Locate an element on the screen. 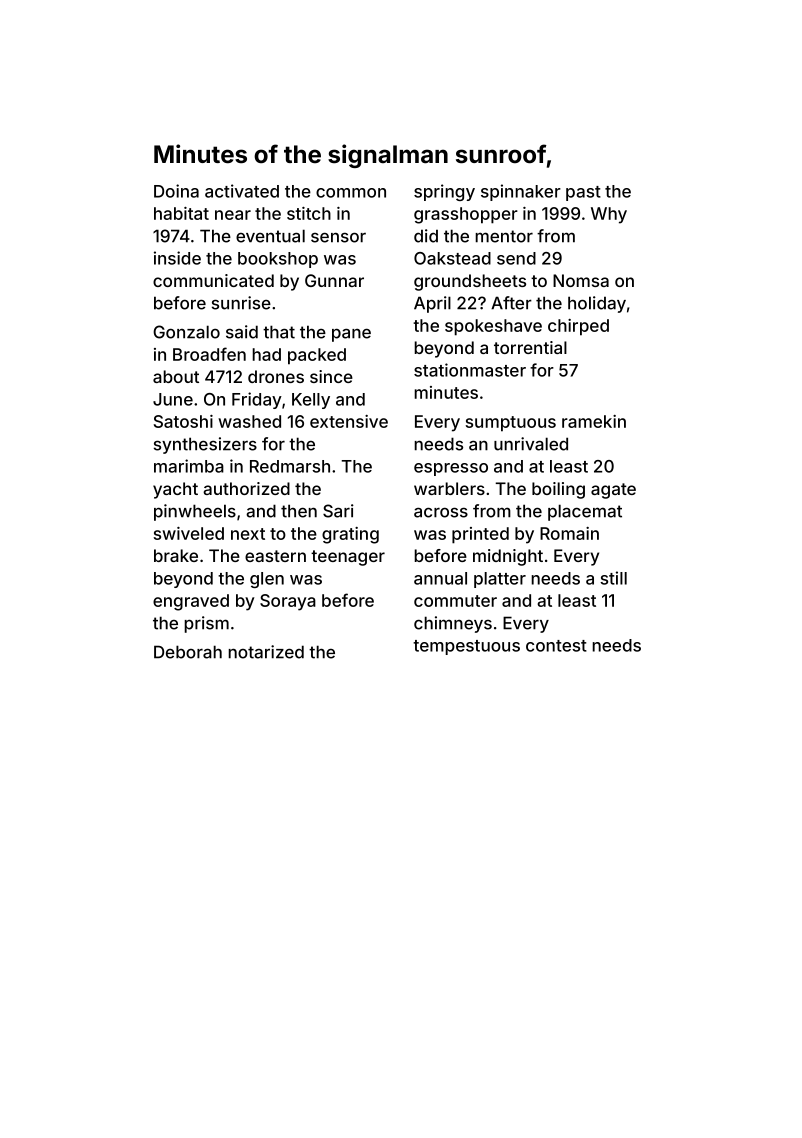  teenager is located at coordinates (348, 558).
